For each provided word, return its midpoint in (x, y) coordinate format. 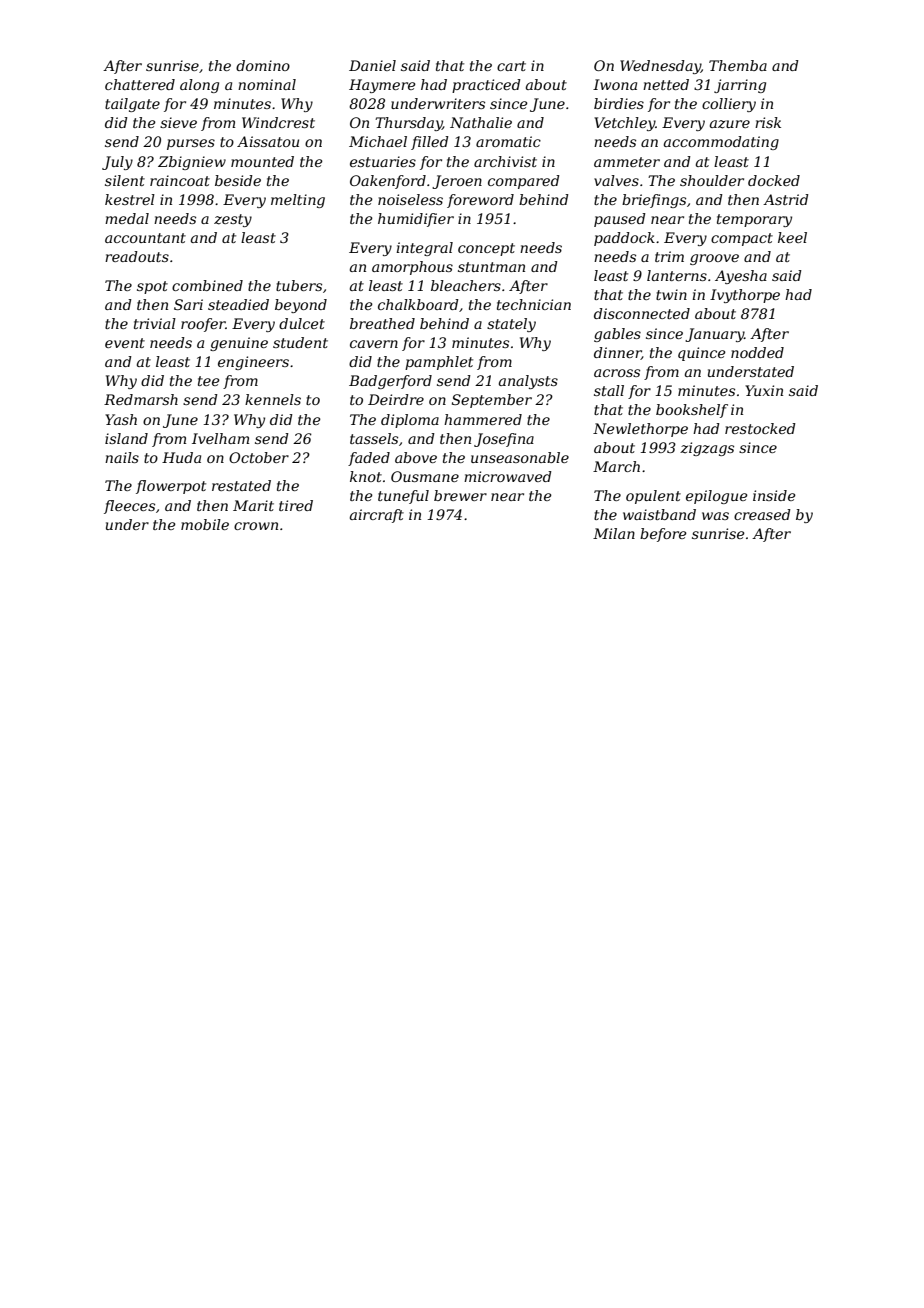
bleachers (466, 285)
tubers (299, 285)
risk (768, 122)
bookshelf (692, 411)
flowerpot (171, 487)
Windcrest (278, 122)
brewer (460, 495)
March (616, 466)
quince (702, 354)
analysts (528, 382)
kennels (273, 399)
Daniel (372, 65)
